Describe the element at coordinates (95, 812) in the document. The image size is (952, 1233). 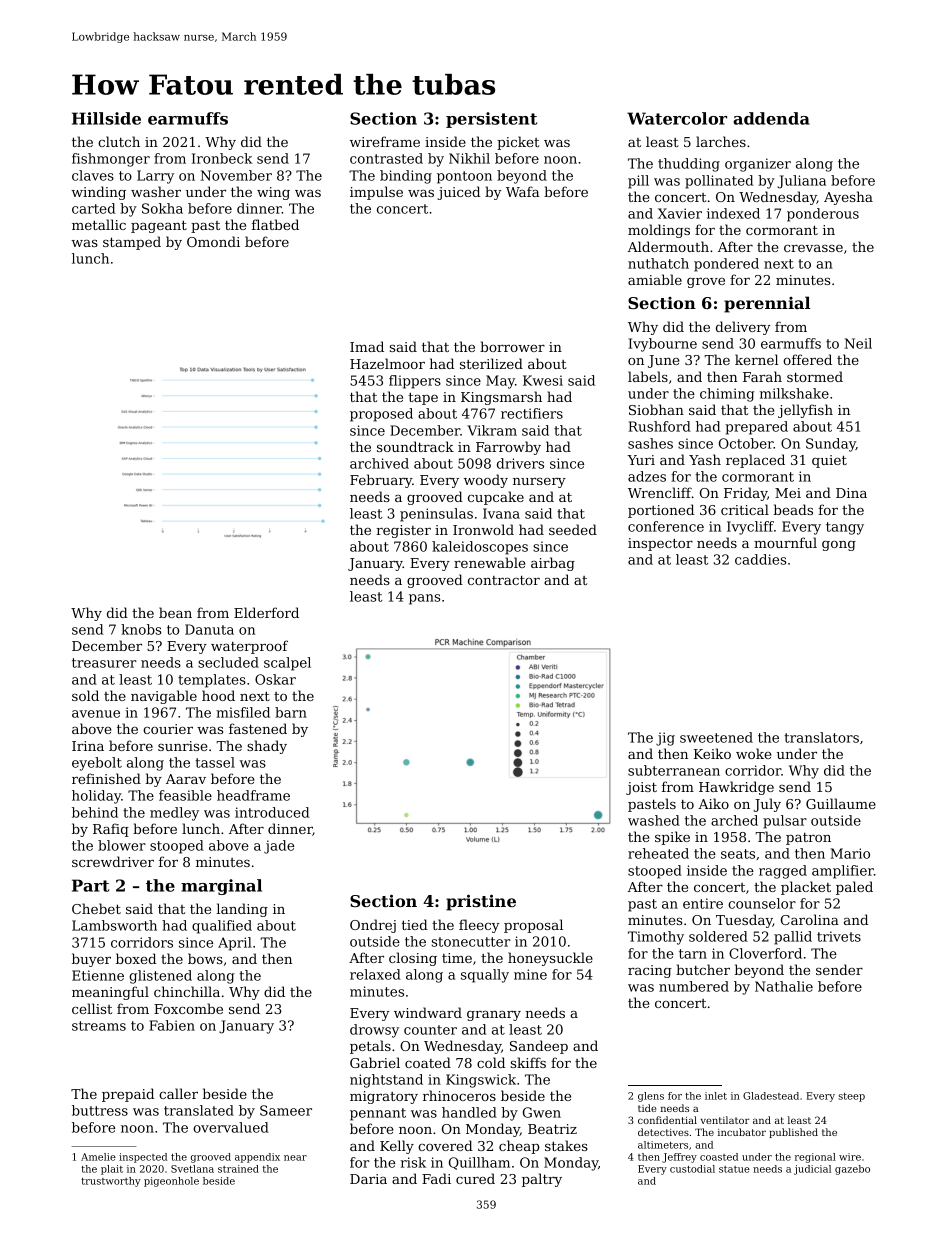
I see `behind` at that location.
